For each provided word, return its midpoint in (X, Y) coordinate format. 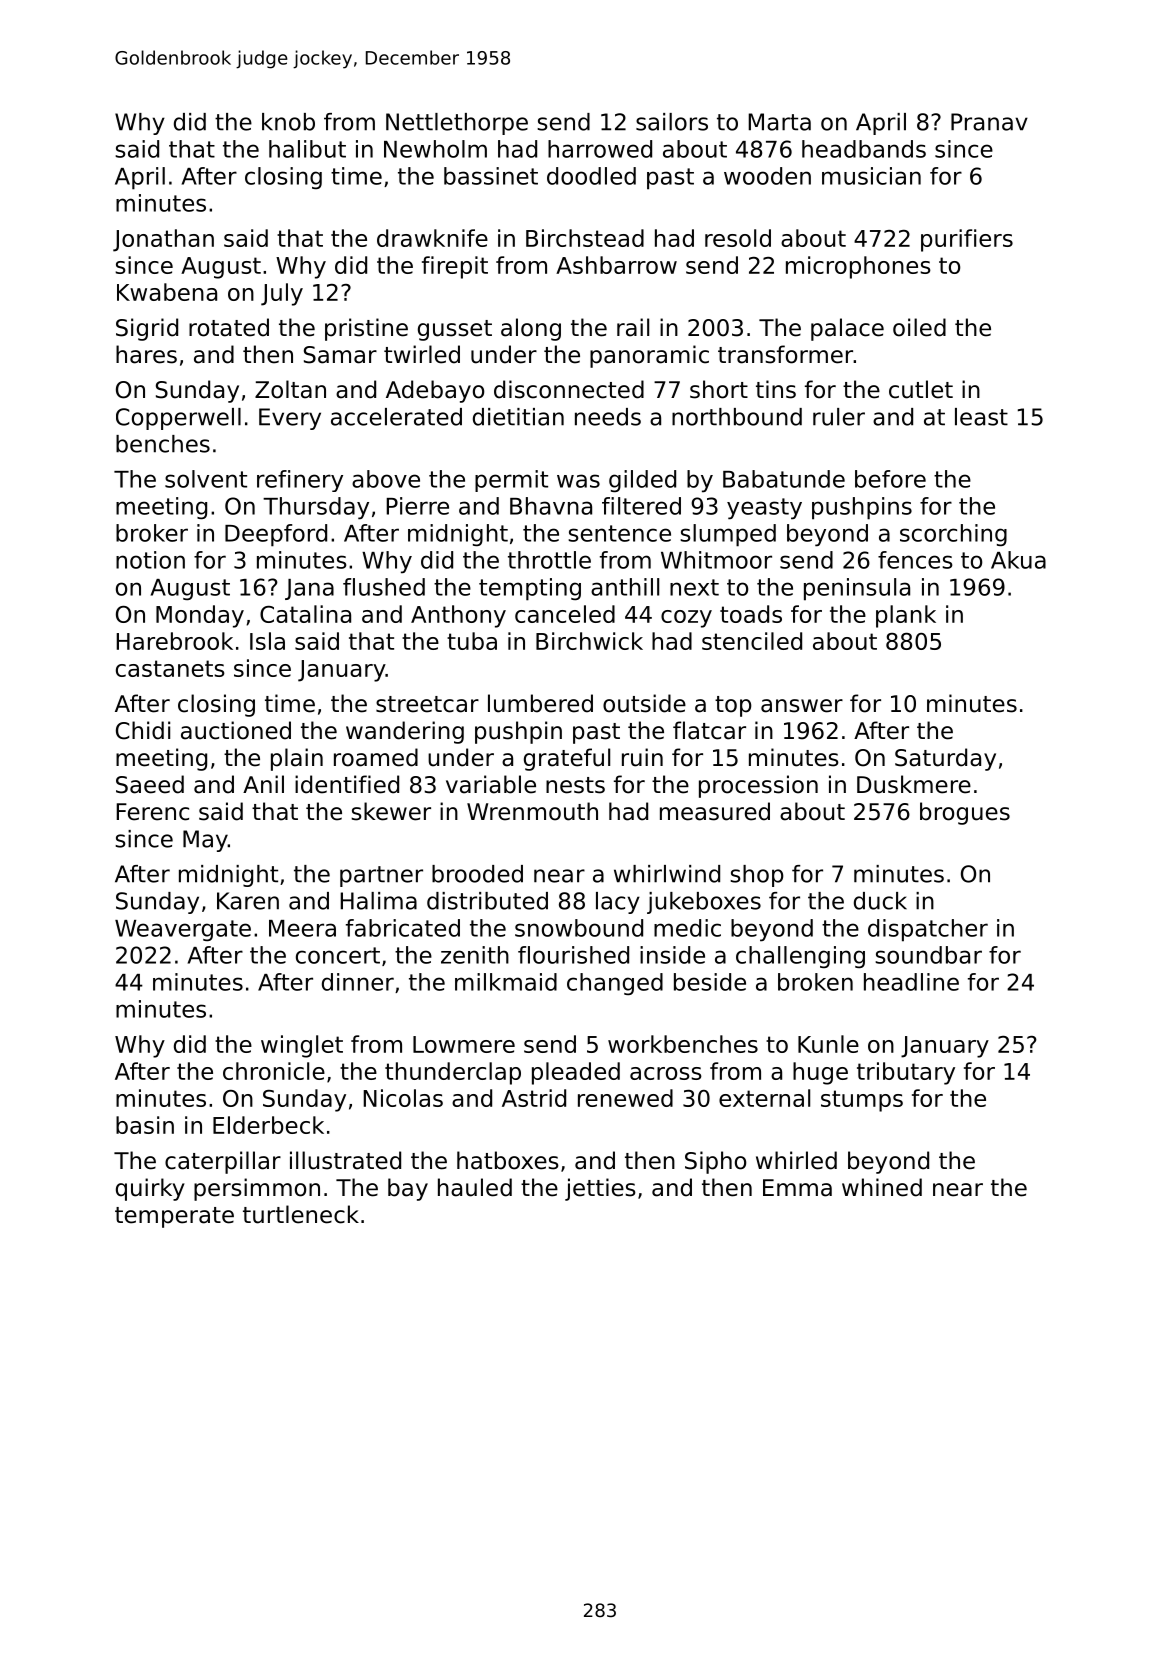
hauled (475, 1187)
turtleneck (301, 1214)
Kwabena (167, 292)
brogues (965, 813)
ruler (839, 417)
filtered (641, 506)
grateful (567, 759)
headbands (864, 149)
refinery (300, 481)
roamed (376, 757)
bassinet (491, 176)
